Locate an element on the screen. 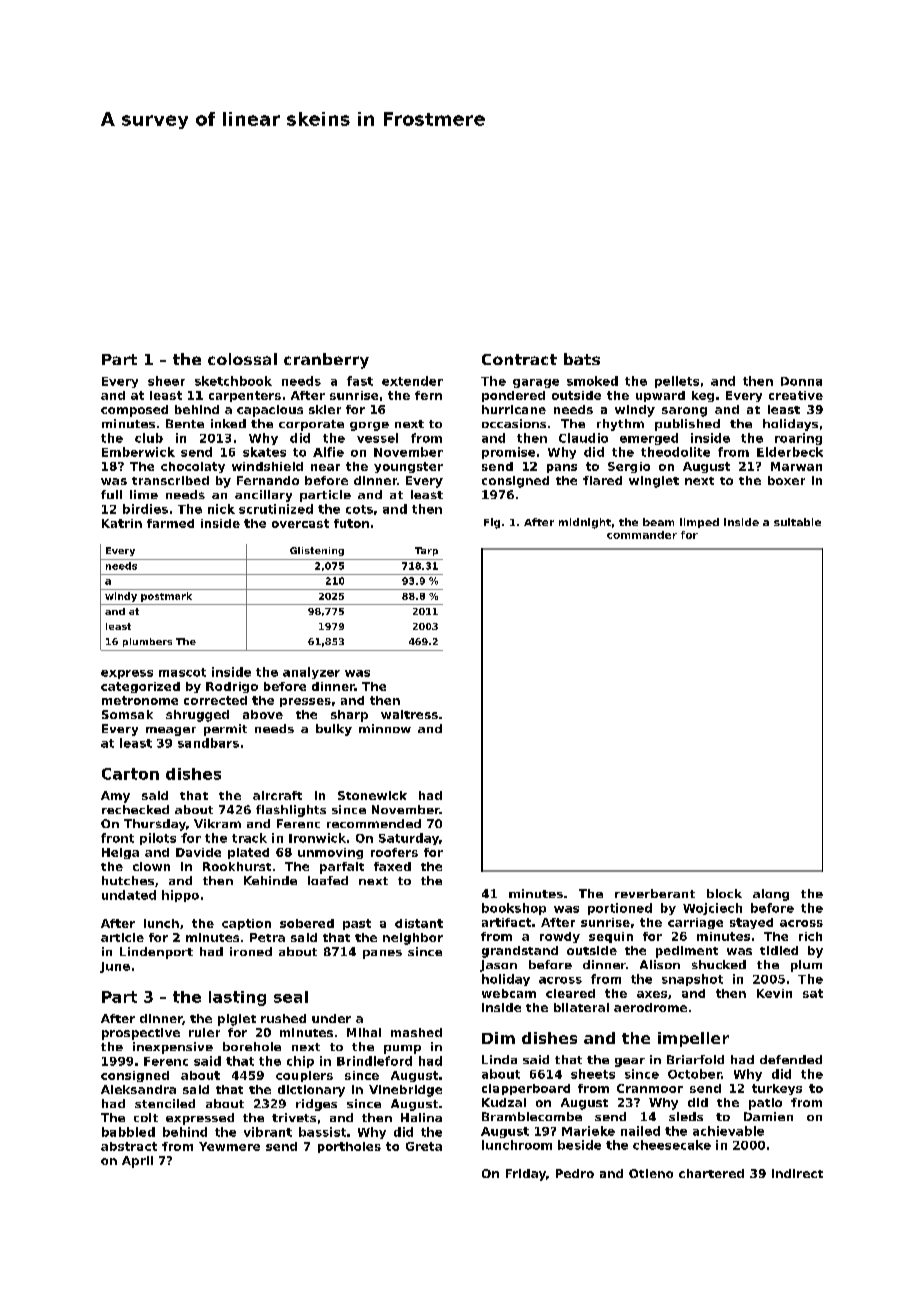  along is located at coordinates (771, 895).
